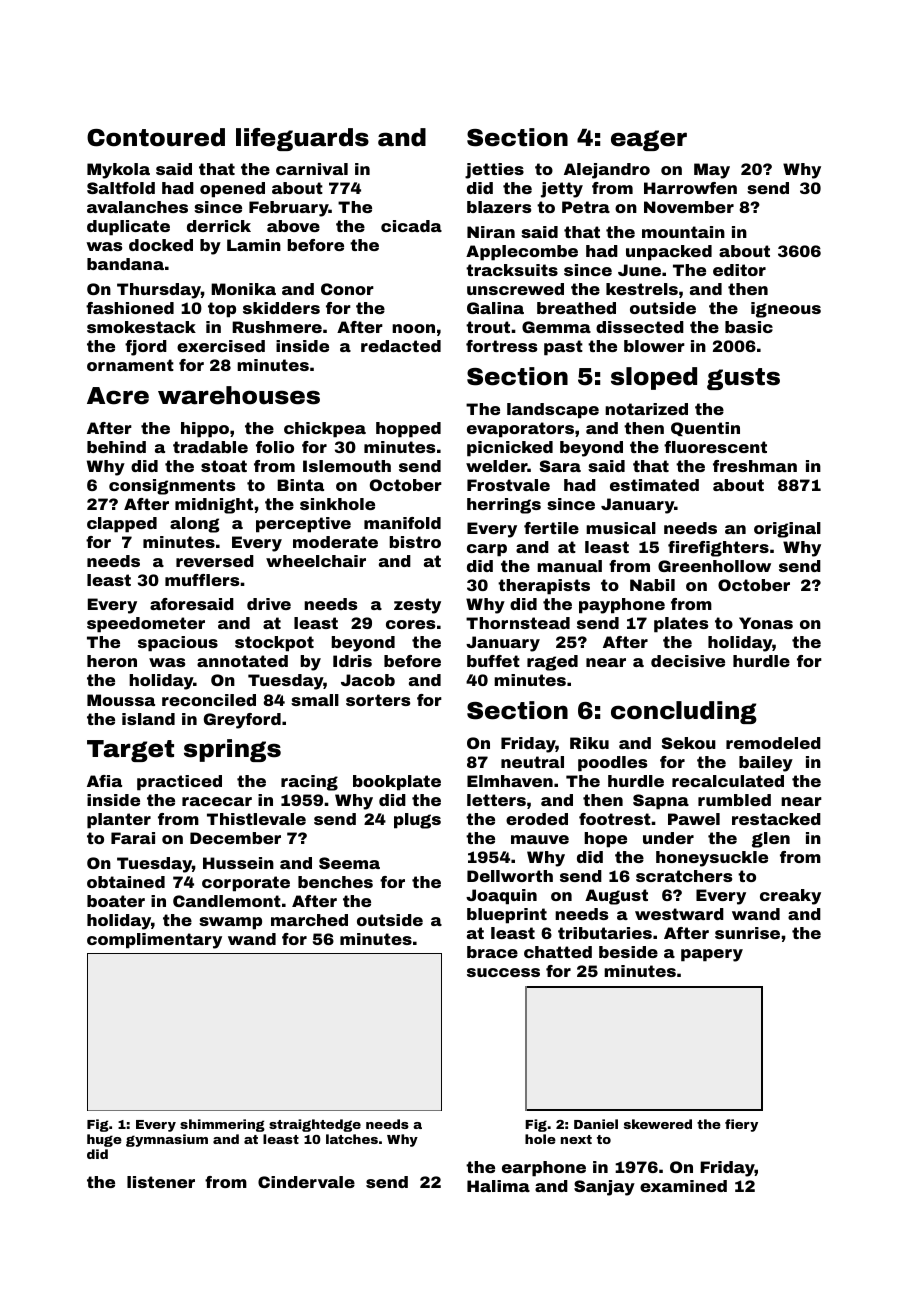  I want to click on bistro, so click(415, 542).
